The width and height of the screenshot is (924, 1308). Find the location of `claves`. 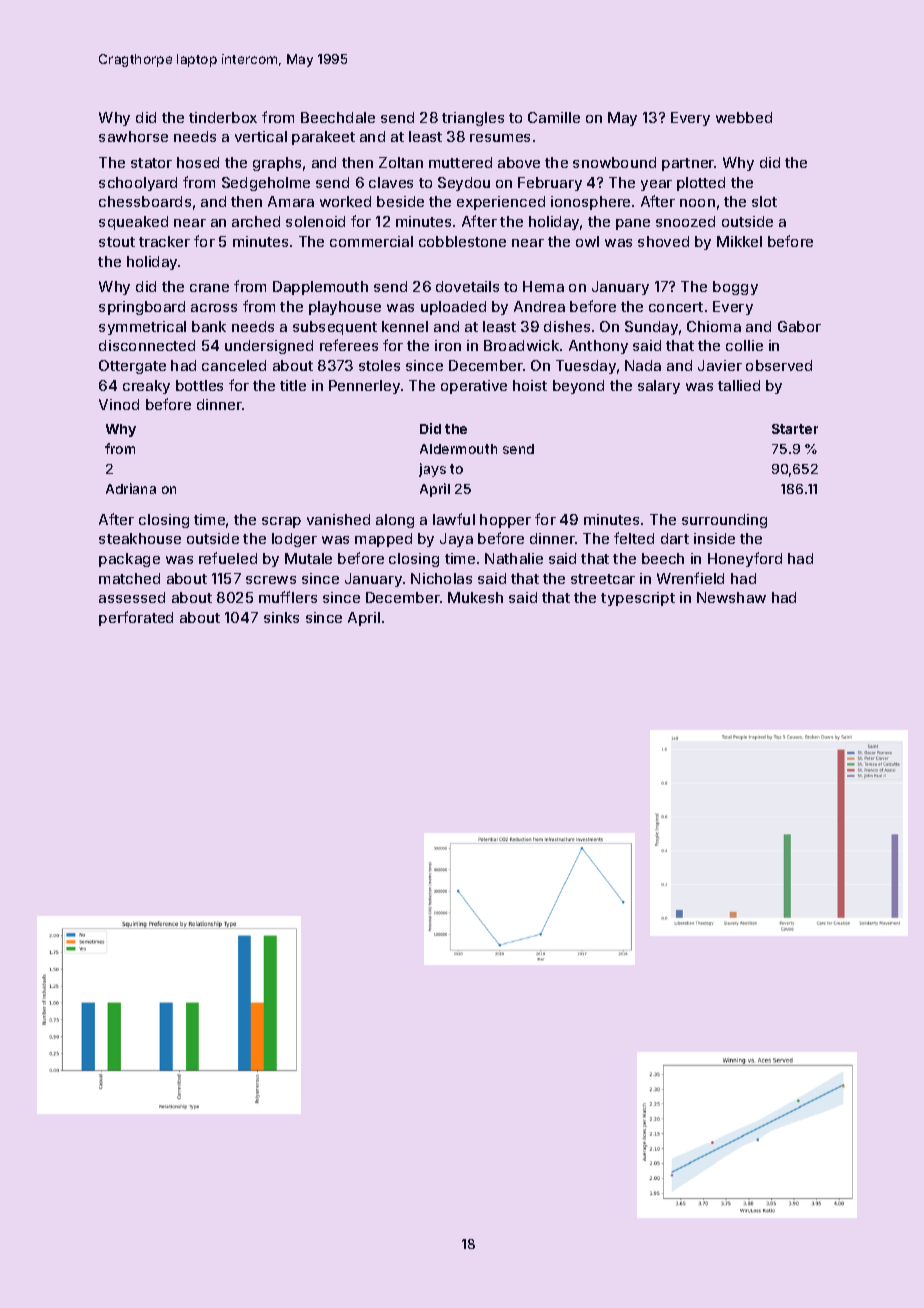

claves is located at coordinates (391, 182).
